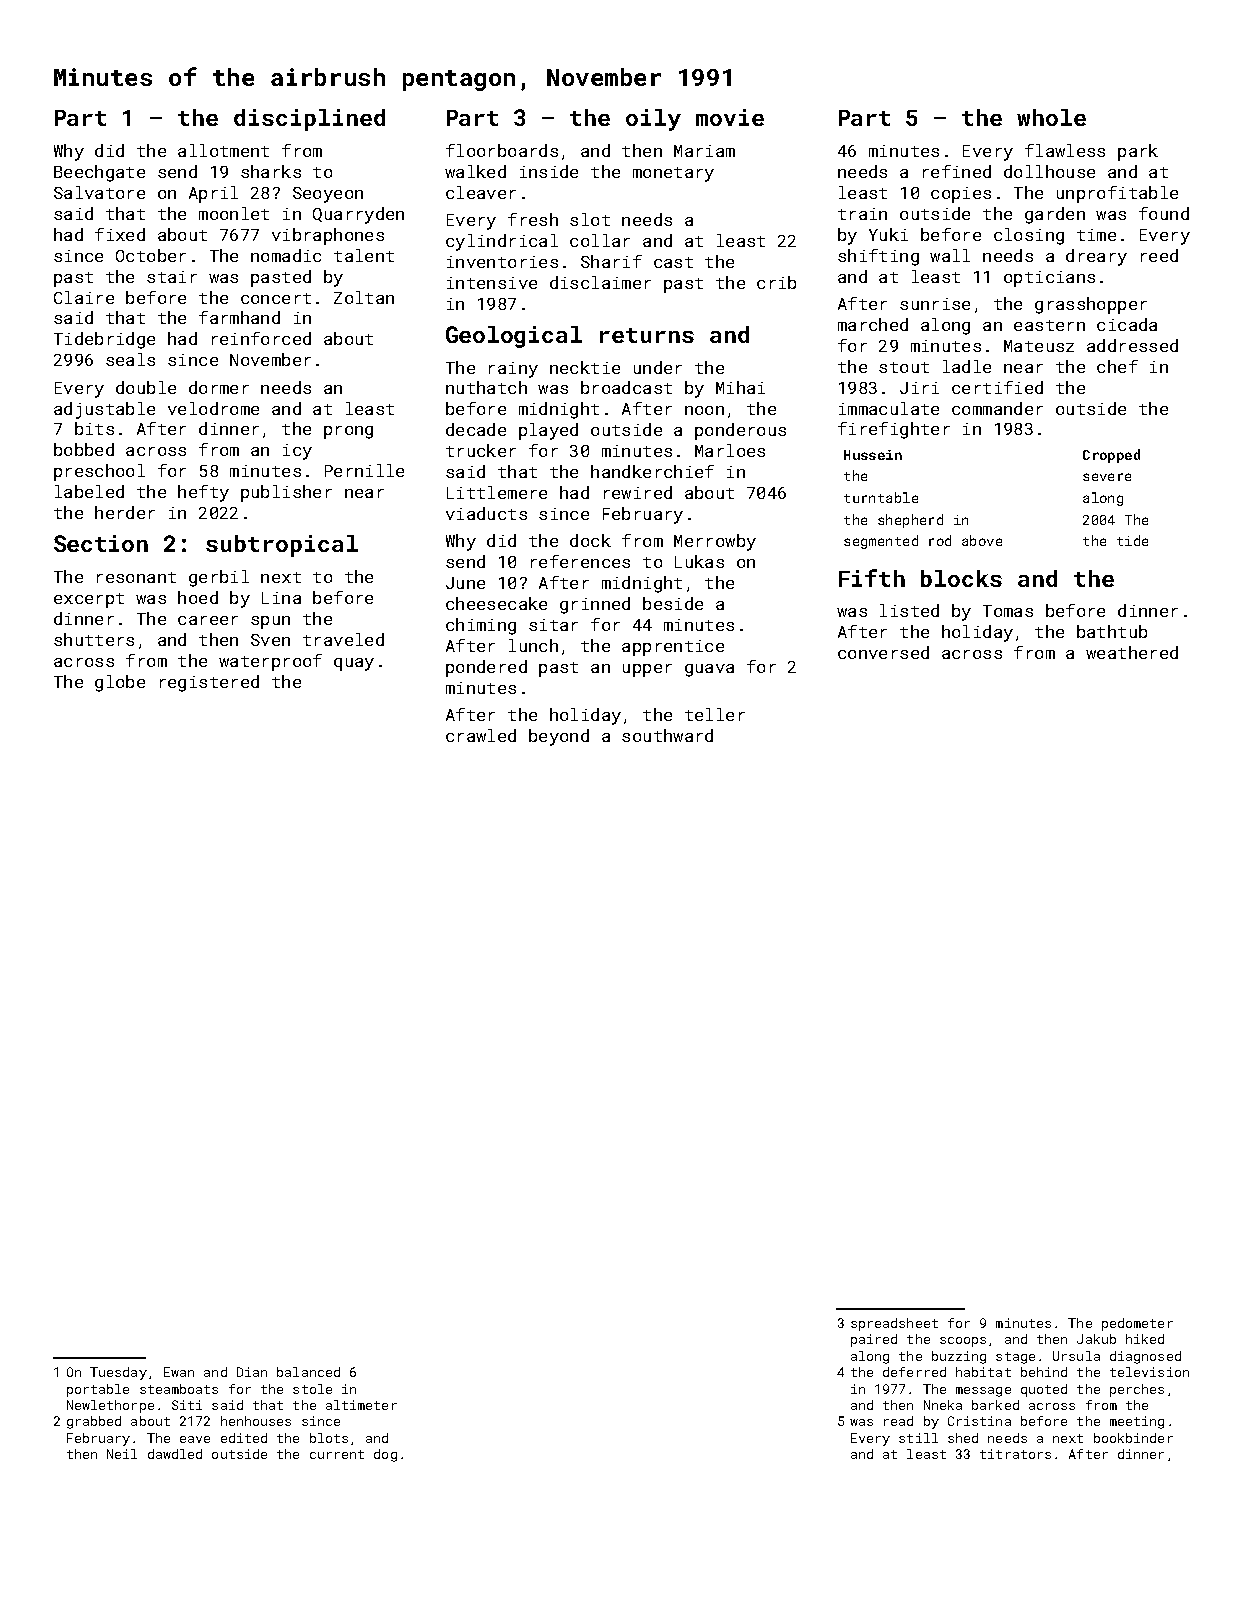  Describe the element at coordinates (309, 120) in the screenshot. I see `disciplined` at that location.
